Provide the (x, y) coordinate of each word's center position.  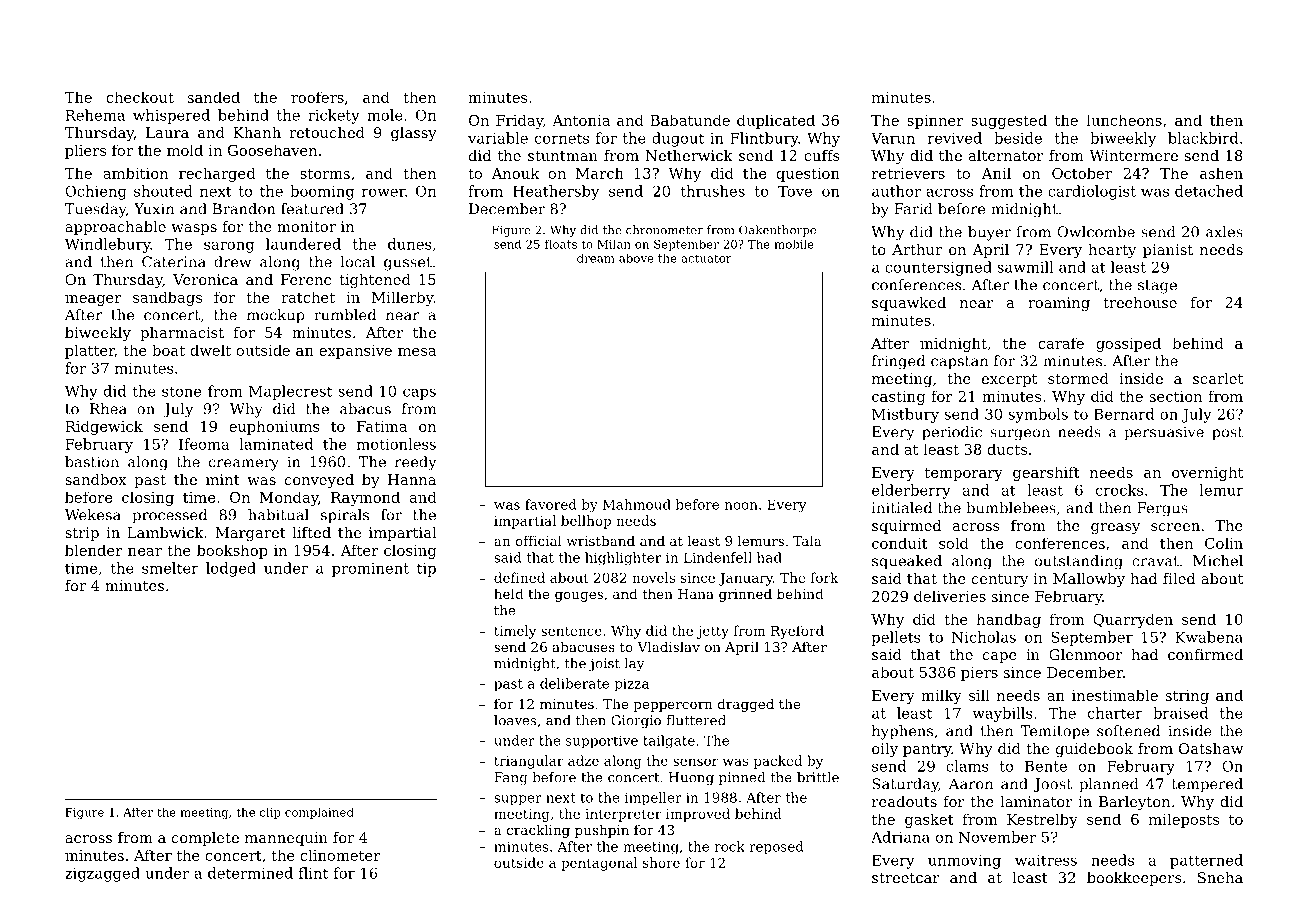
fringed (898, 362)
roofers (317, 97)
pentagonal (599, 864)
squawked (909, 304)
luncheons (1124, 120)
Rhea (108, 409)
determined (250, 873)
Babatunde (690, 120)
